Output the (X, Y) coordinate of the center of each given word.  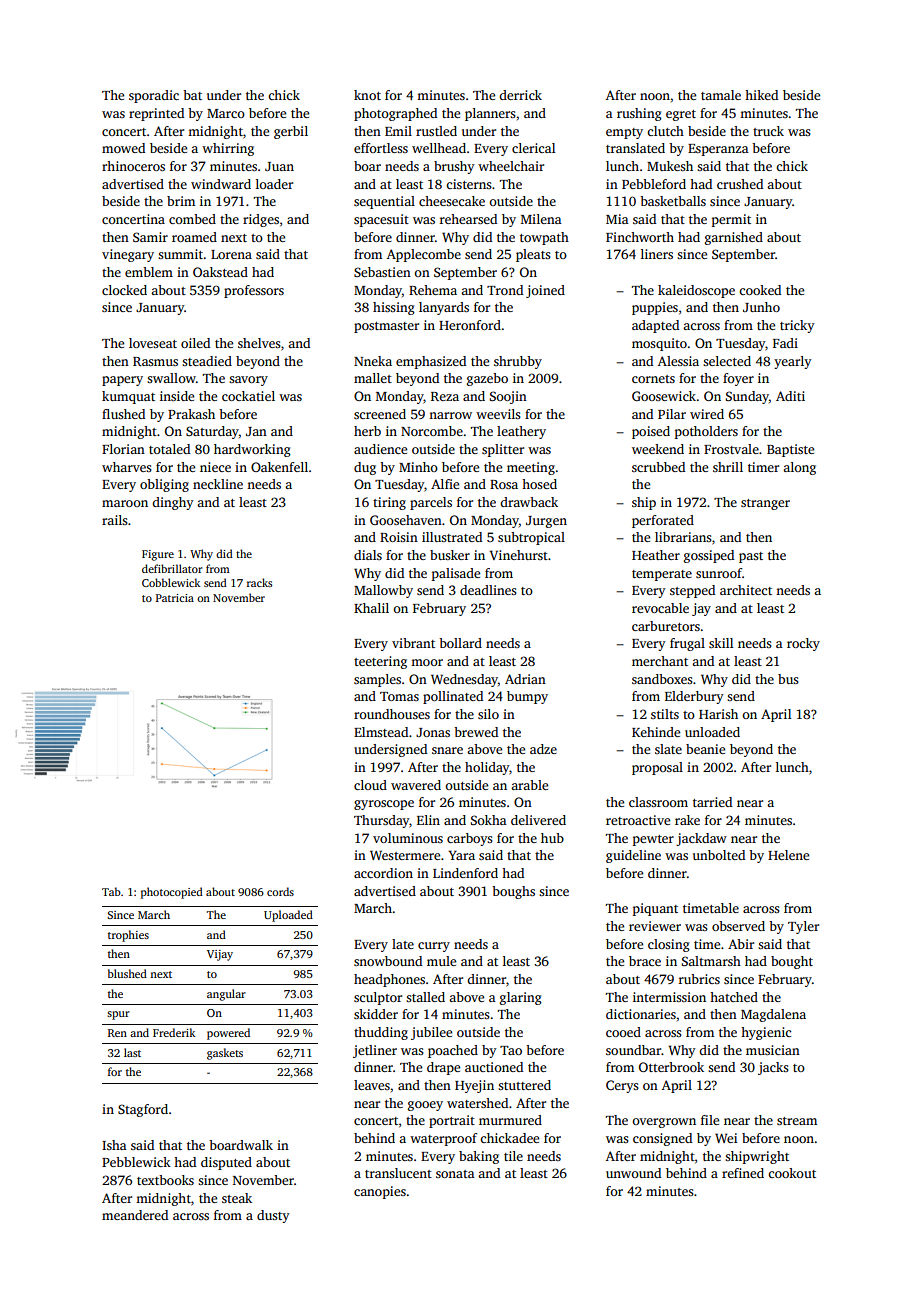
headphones (389, 980)
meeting (531, 468)
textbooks (165, 1180)
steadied (207, 361)
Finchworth (640, 237)
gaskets (225, 1054)
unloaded (712, 732)
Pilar (672, 414)
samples (377, 680)
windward (221, 184)
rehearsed (468, 219)
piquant (655, 909)
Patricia (175, 598)
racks (259, 582)
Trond (505, 290)
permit (731, 220)
